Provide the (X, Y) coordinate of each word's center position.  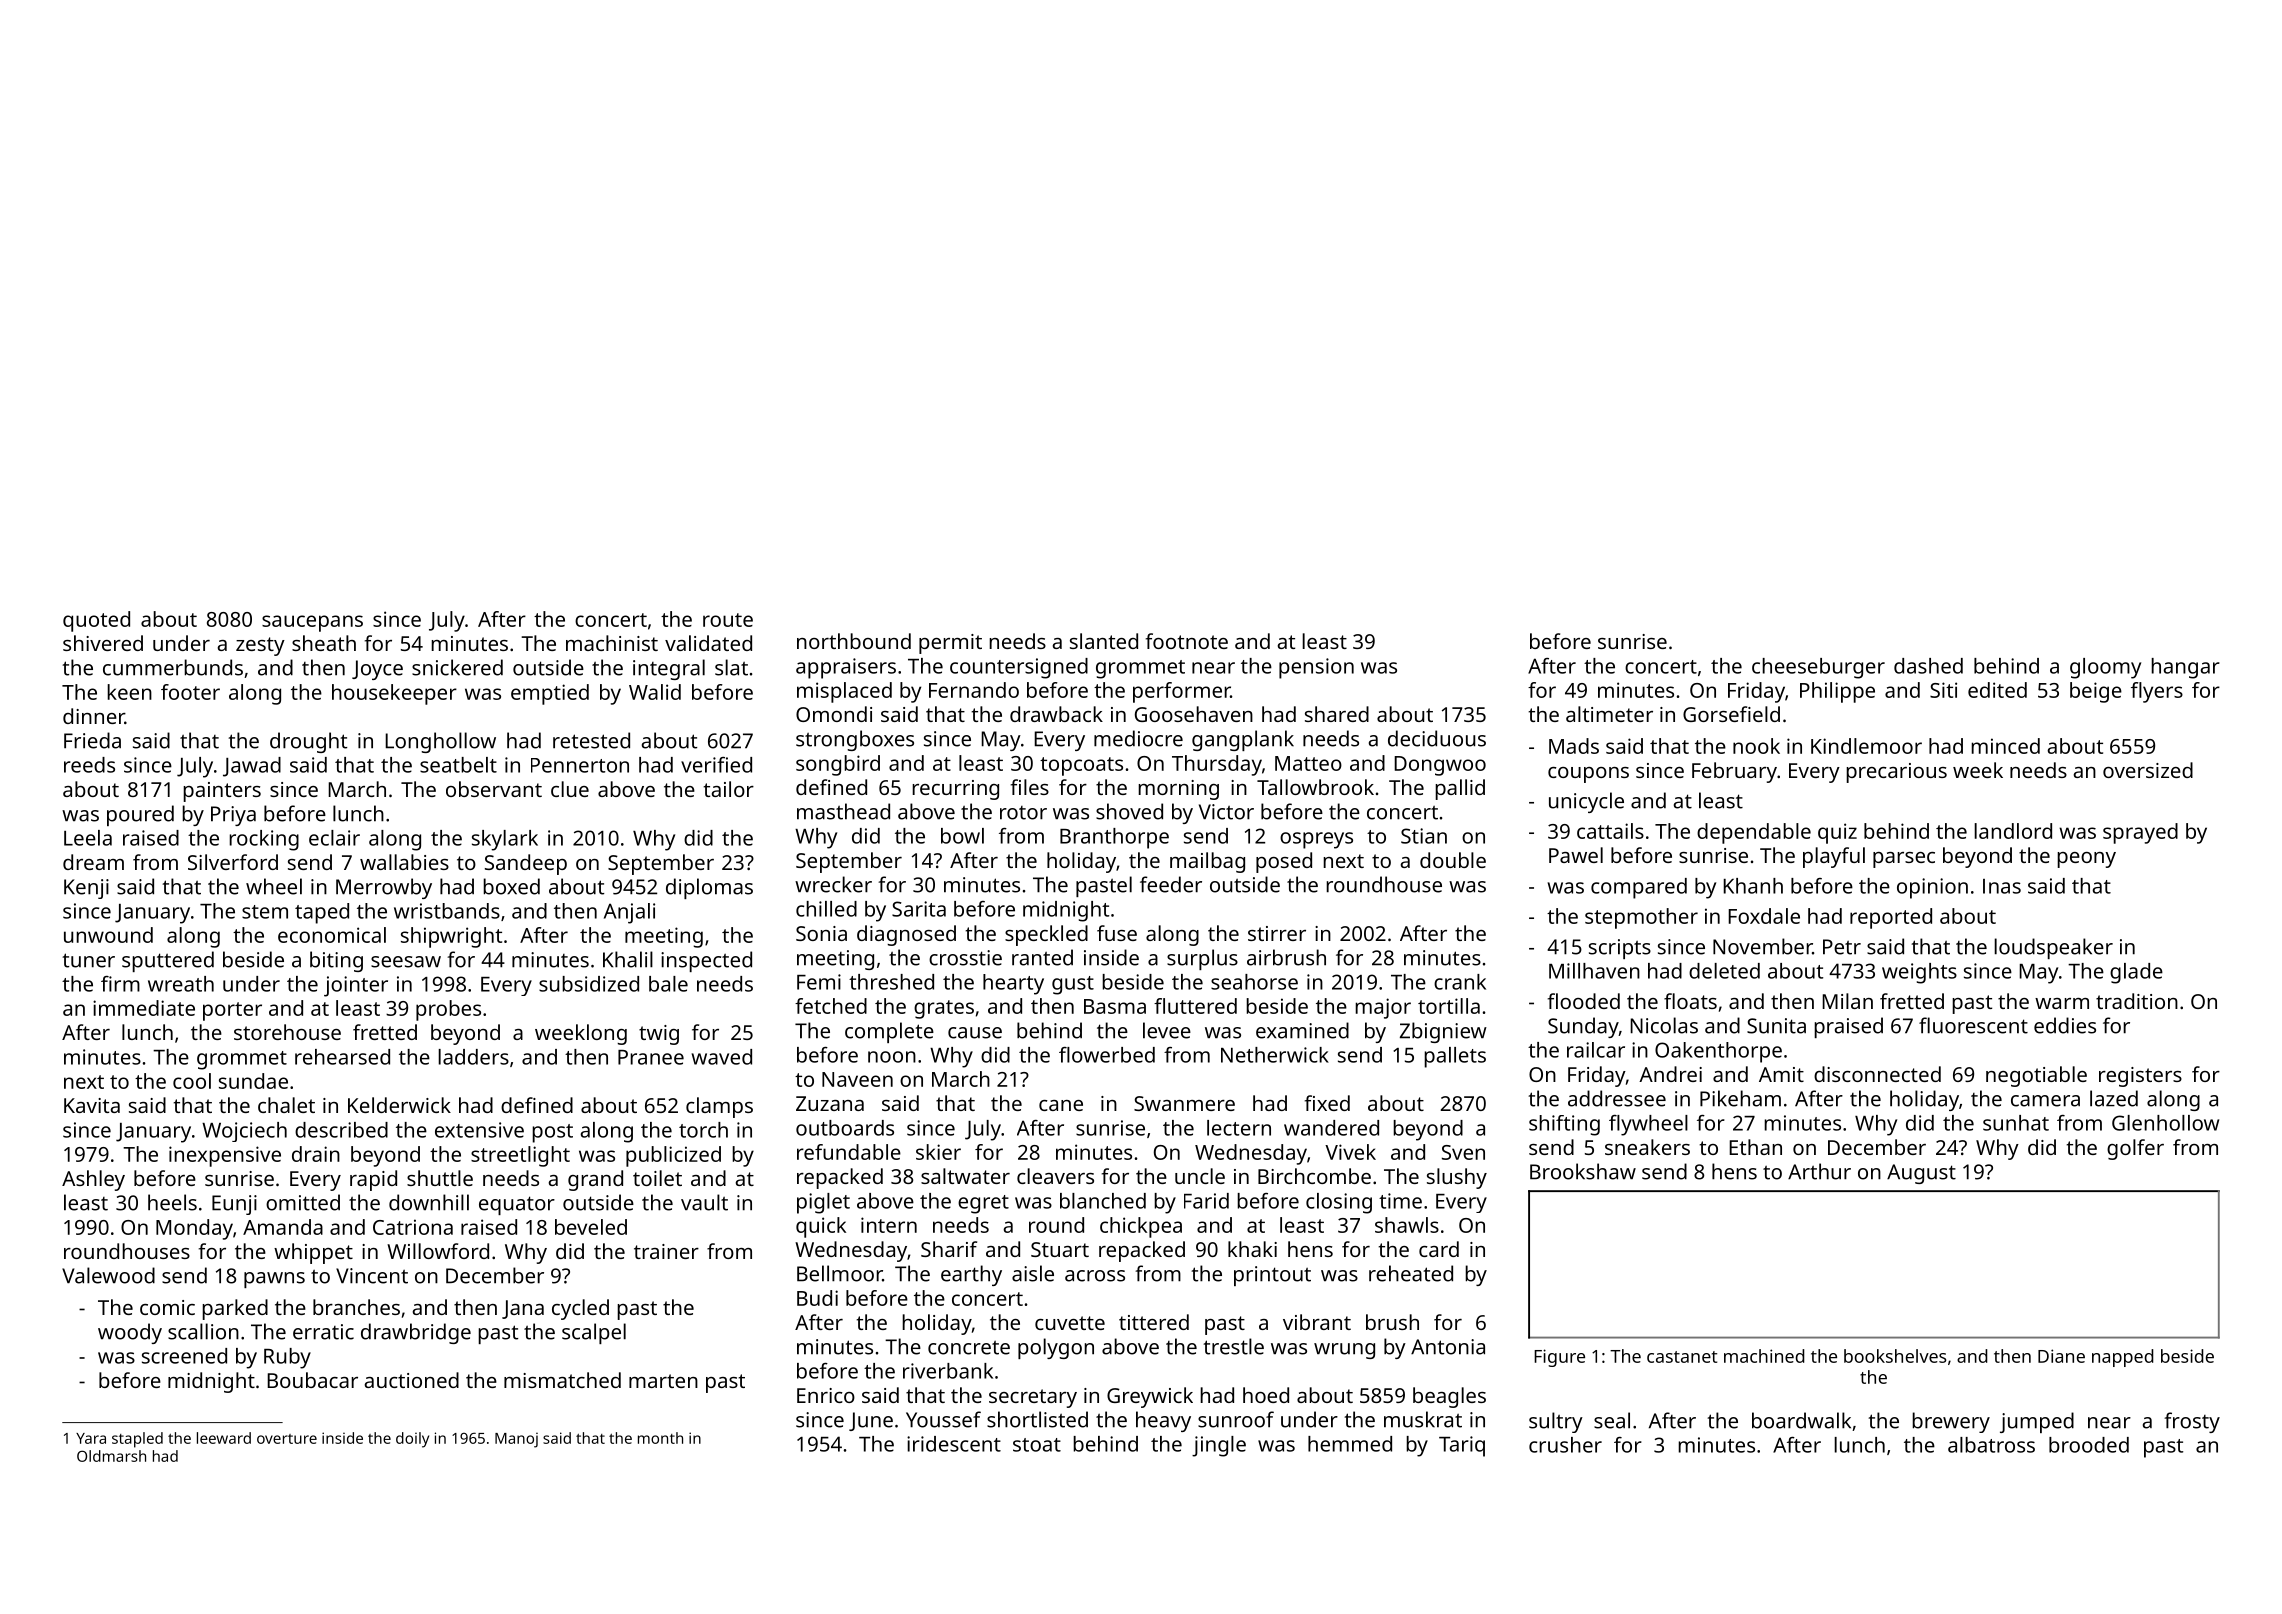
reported (1891, 918)
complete (889, 1032)
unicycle (1586, 802)
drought (308, 742)
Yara (91, 1438)
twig (659, 1035)
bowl (962, 836)
